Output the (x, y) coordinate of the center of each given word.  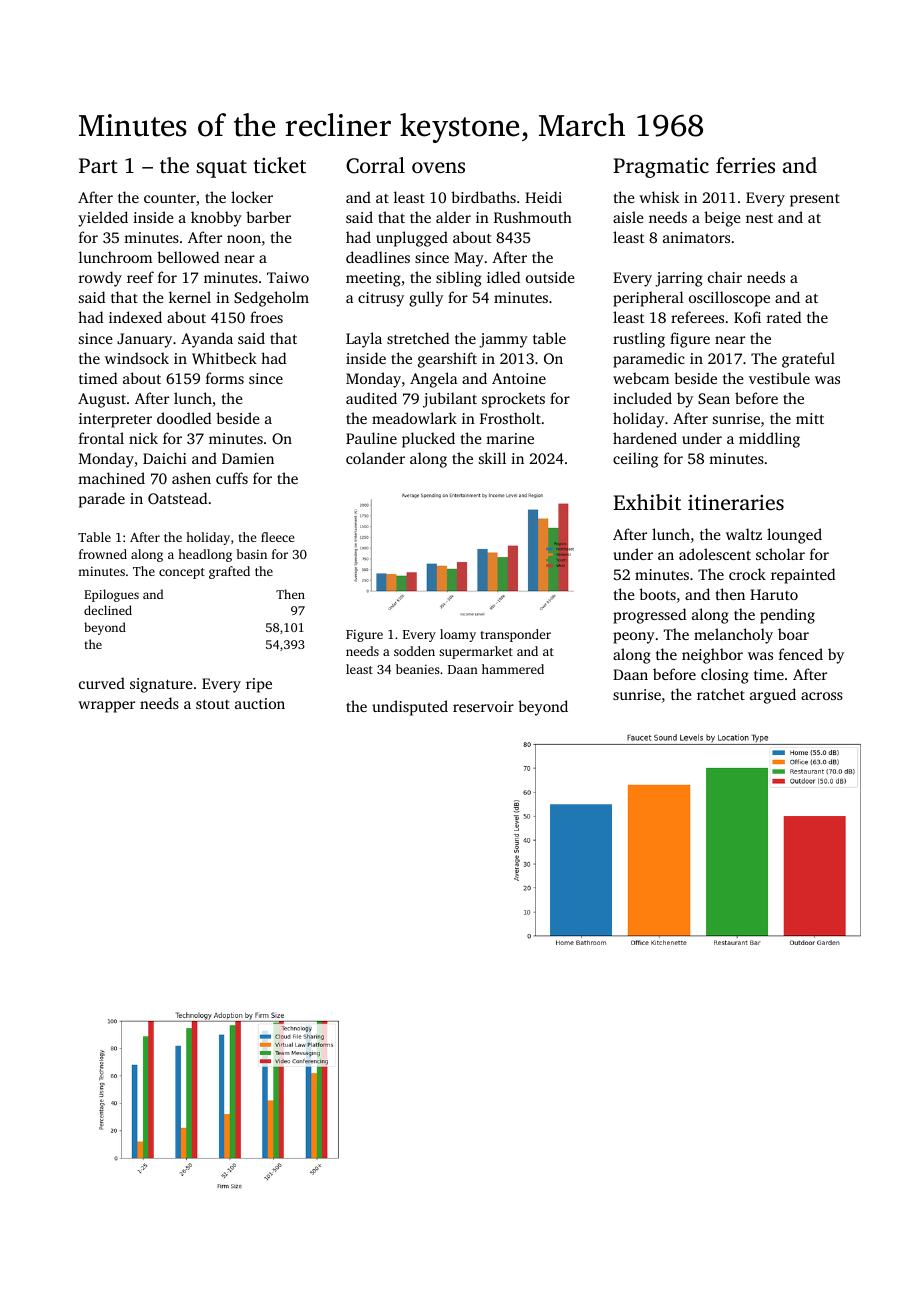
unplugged (412, 239)
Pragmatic (661, 168)
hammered (513, 669)
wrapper (106, 707)
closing (725, 676)
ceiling (635, 460)
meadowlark (414, 418)
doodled (184, 418)
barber (268, 217)
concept (182, 573)
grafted (229, 572)
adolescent (715, 554)
